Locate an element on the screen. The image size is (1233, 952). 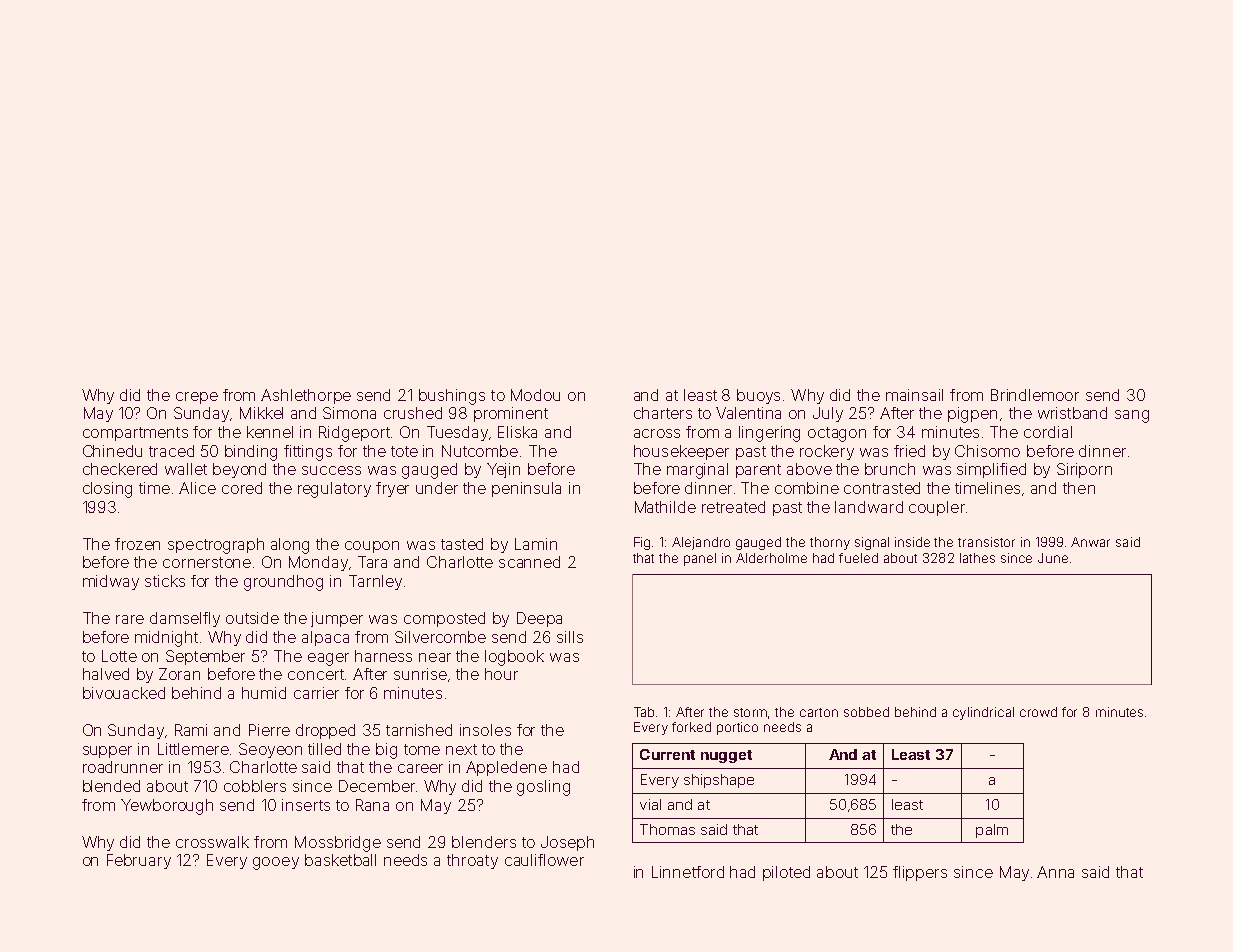
fried is located at coordinates (909, 451).
